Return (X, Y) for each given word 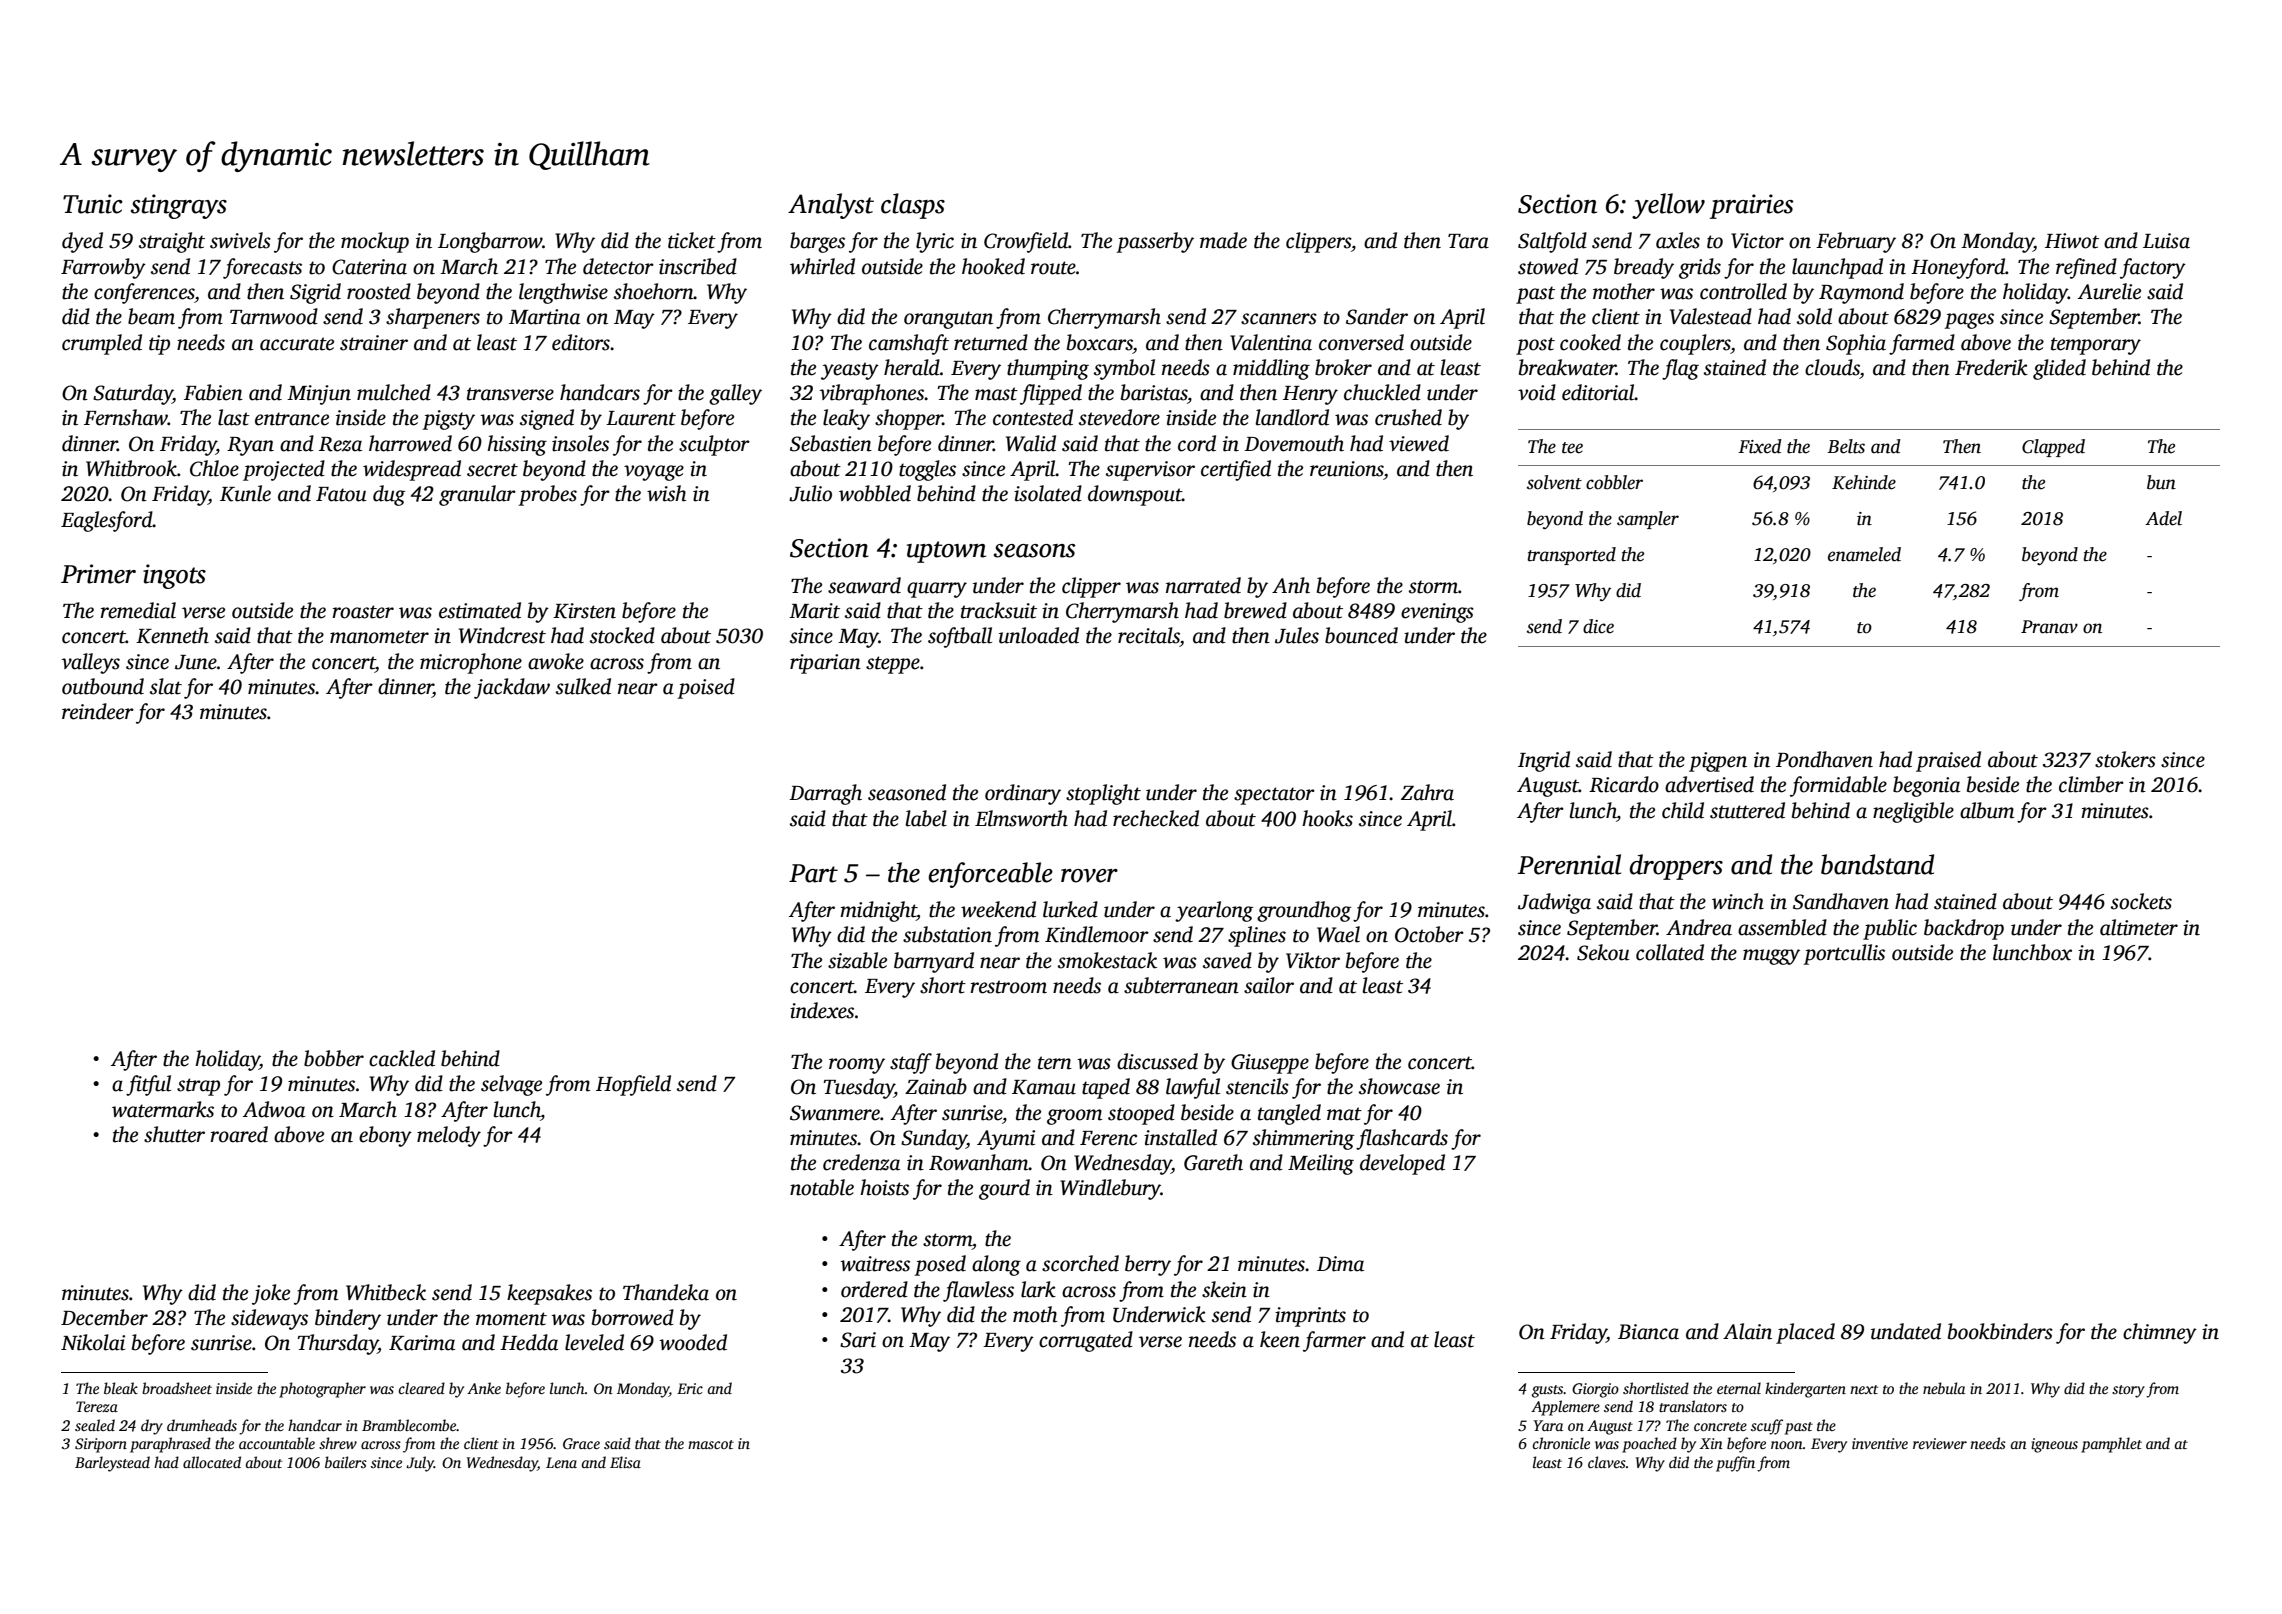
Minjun (319, 395)
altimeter (2139, 927)
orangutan (948, 320)
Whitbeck (386, 1292)
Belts (1846, 446)
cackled (402, 1058)
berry (1148, 1265)
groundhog (1304, 911)
